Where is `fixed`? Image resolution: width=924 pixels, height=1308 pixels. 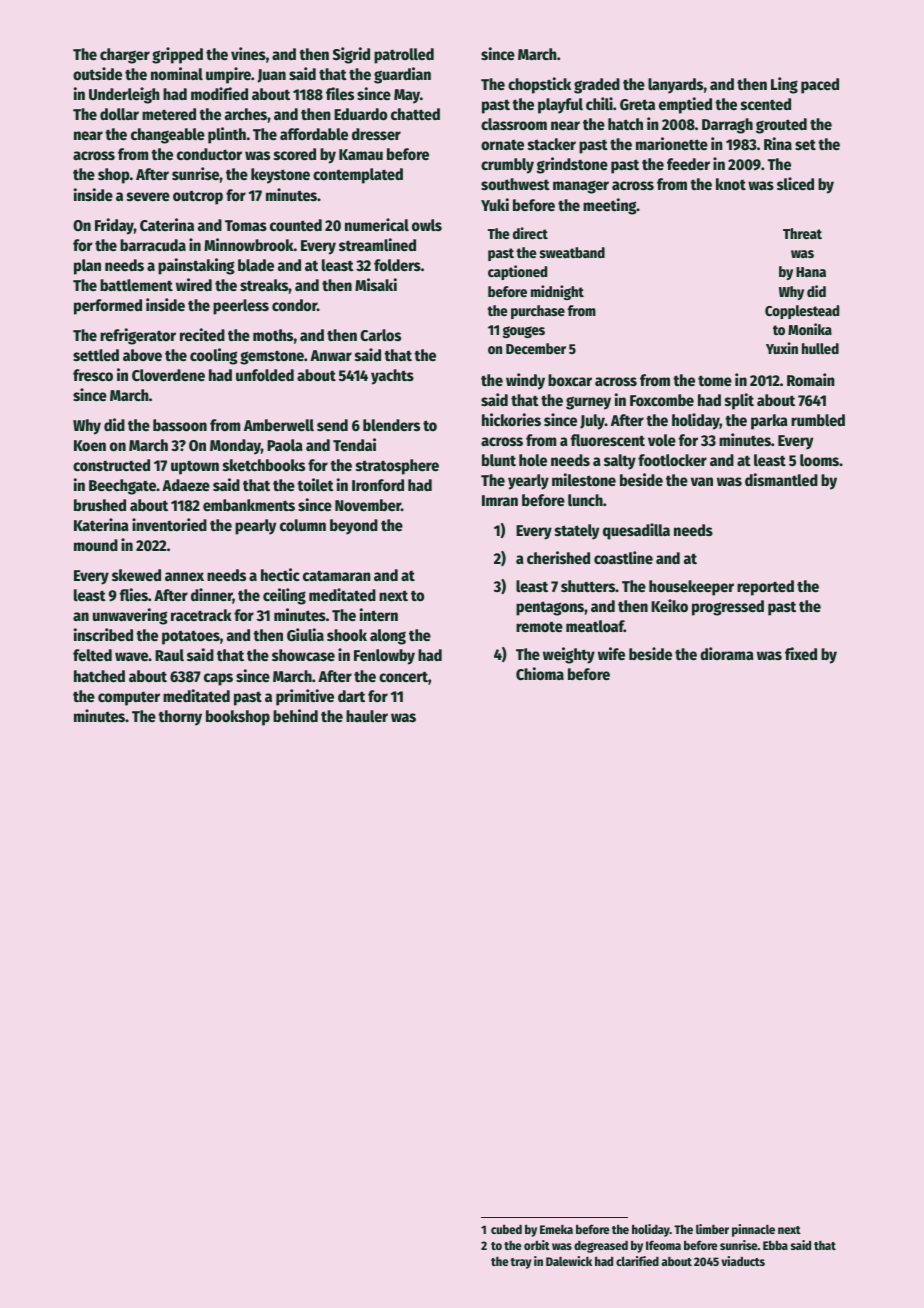
fixed is located at coordinates (801, 653).
